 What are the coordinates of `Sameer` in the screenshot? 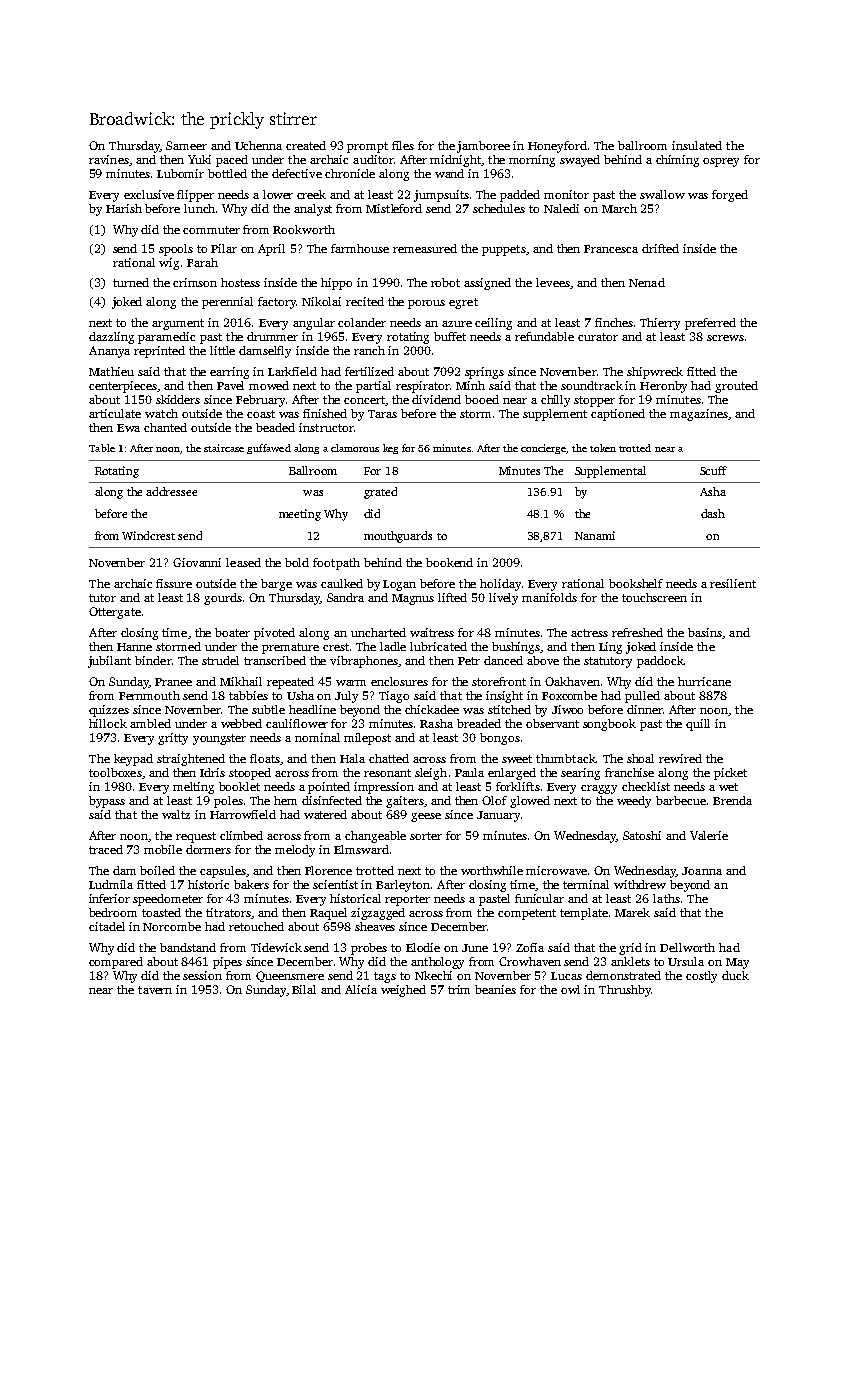 It's located at (186, 145).
